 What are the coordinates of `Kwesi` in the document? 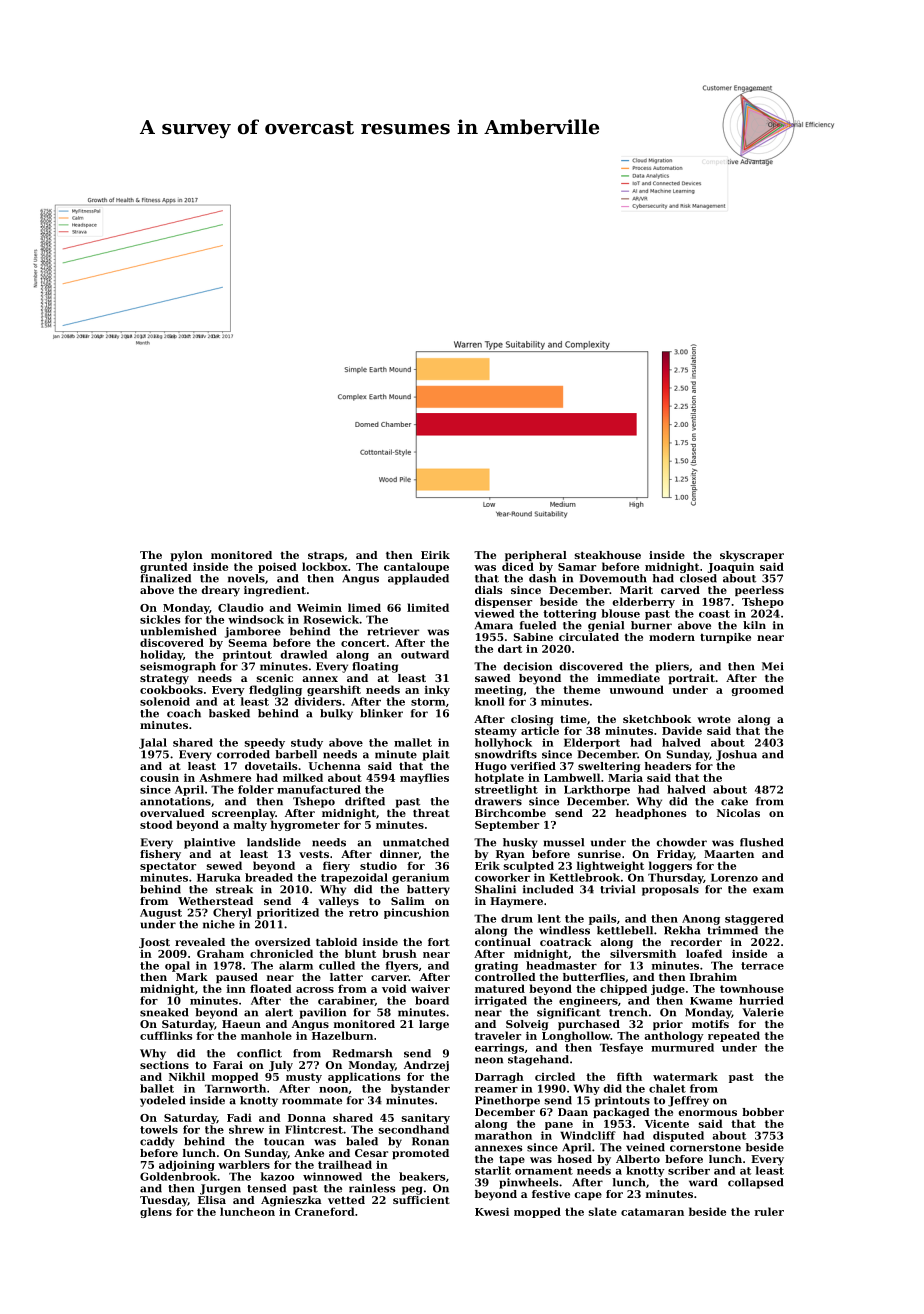 It's located at (492, 1211).
